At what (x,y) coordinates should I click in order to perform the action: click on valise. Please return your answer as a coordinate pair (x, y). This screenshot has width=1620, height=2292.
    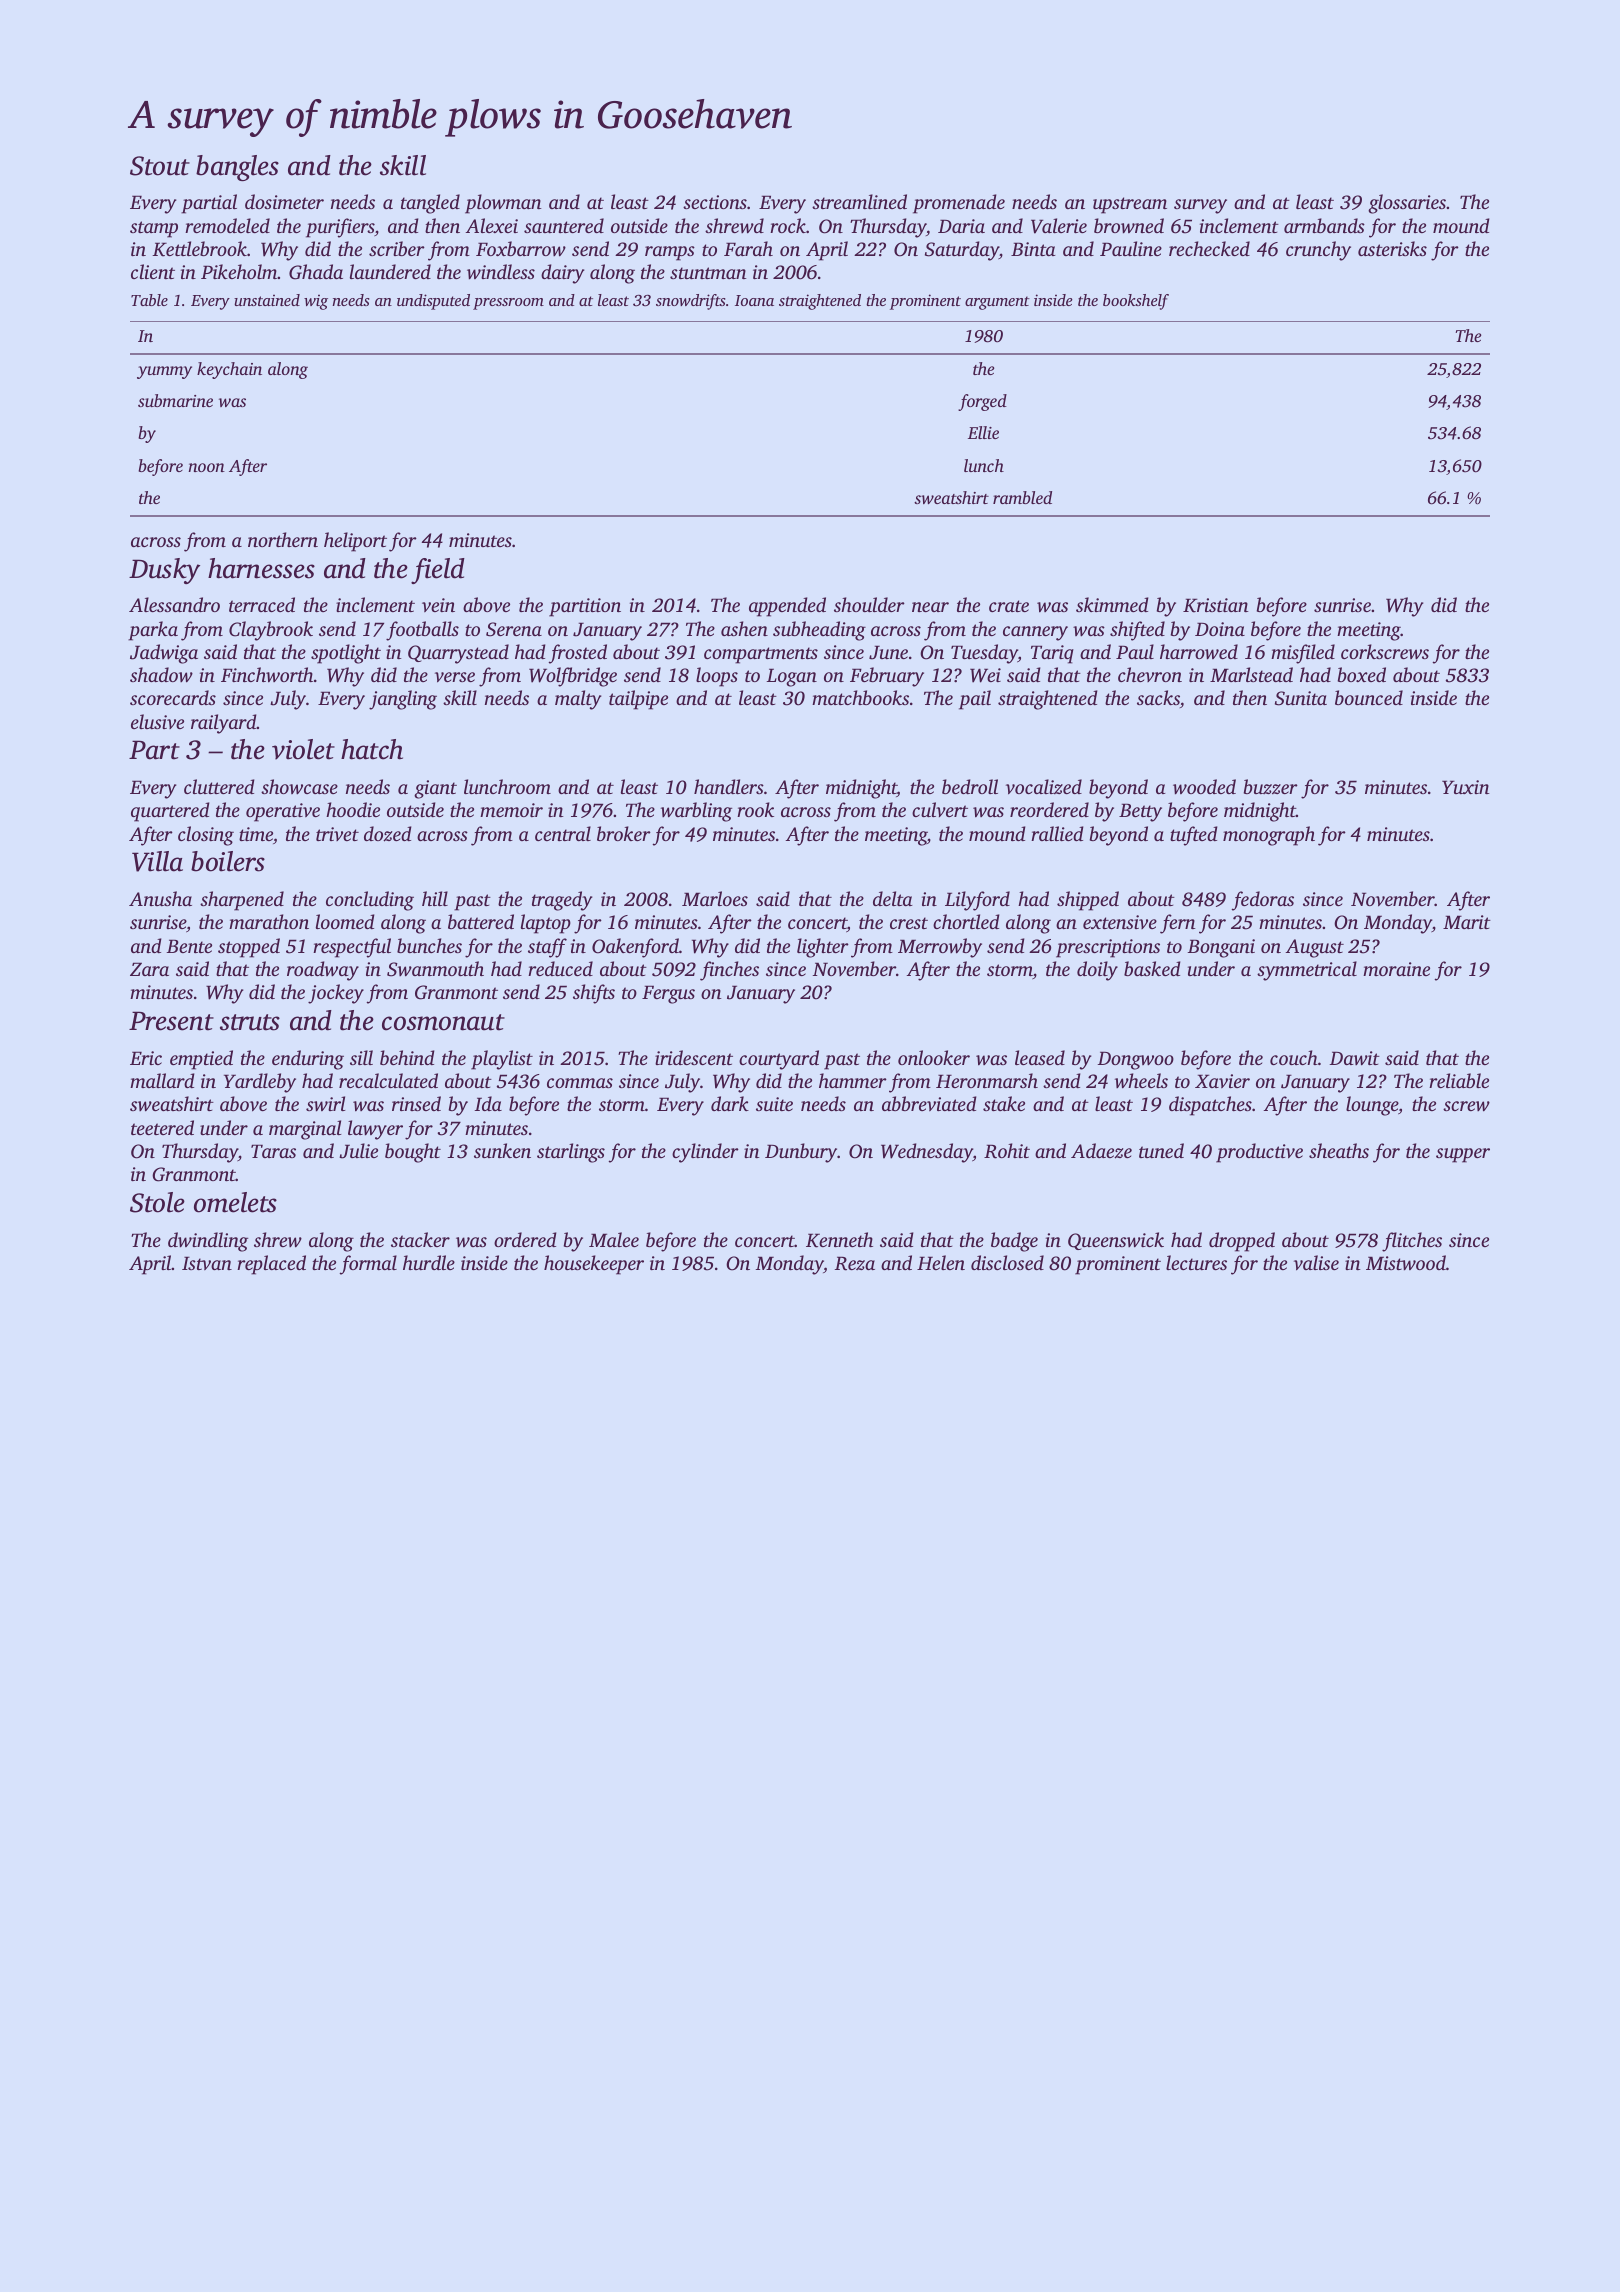
    Looking at the image, I should click on (1316, 1262).
